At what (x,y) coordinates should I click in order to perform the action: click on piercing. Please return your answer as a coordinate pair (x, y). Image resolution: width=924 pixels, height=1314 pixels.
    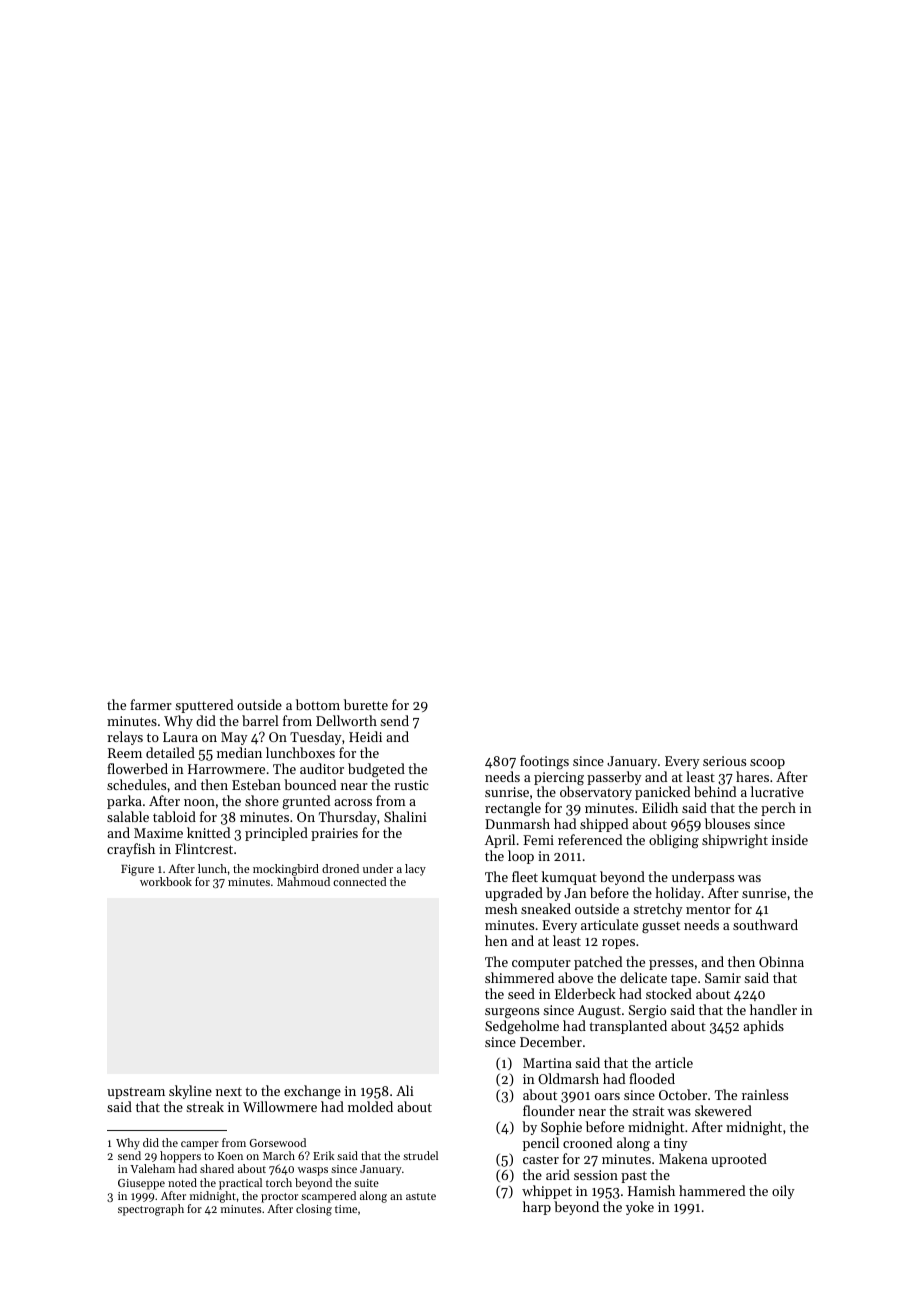
    Looking at the image, I should click on (559, 778).
